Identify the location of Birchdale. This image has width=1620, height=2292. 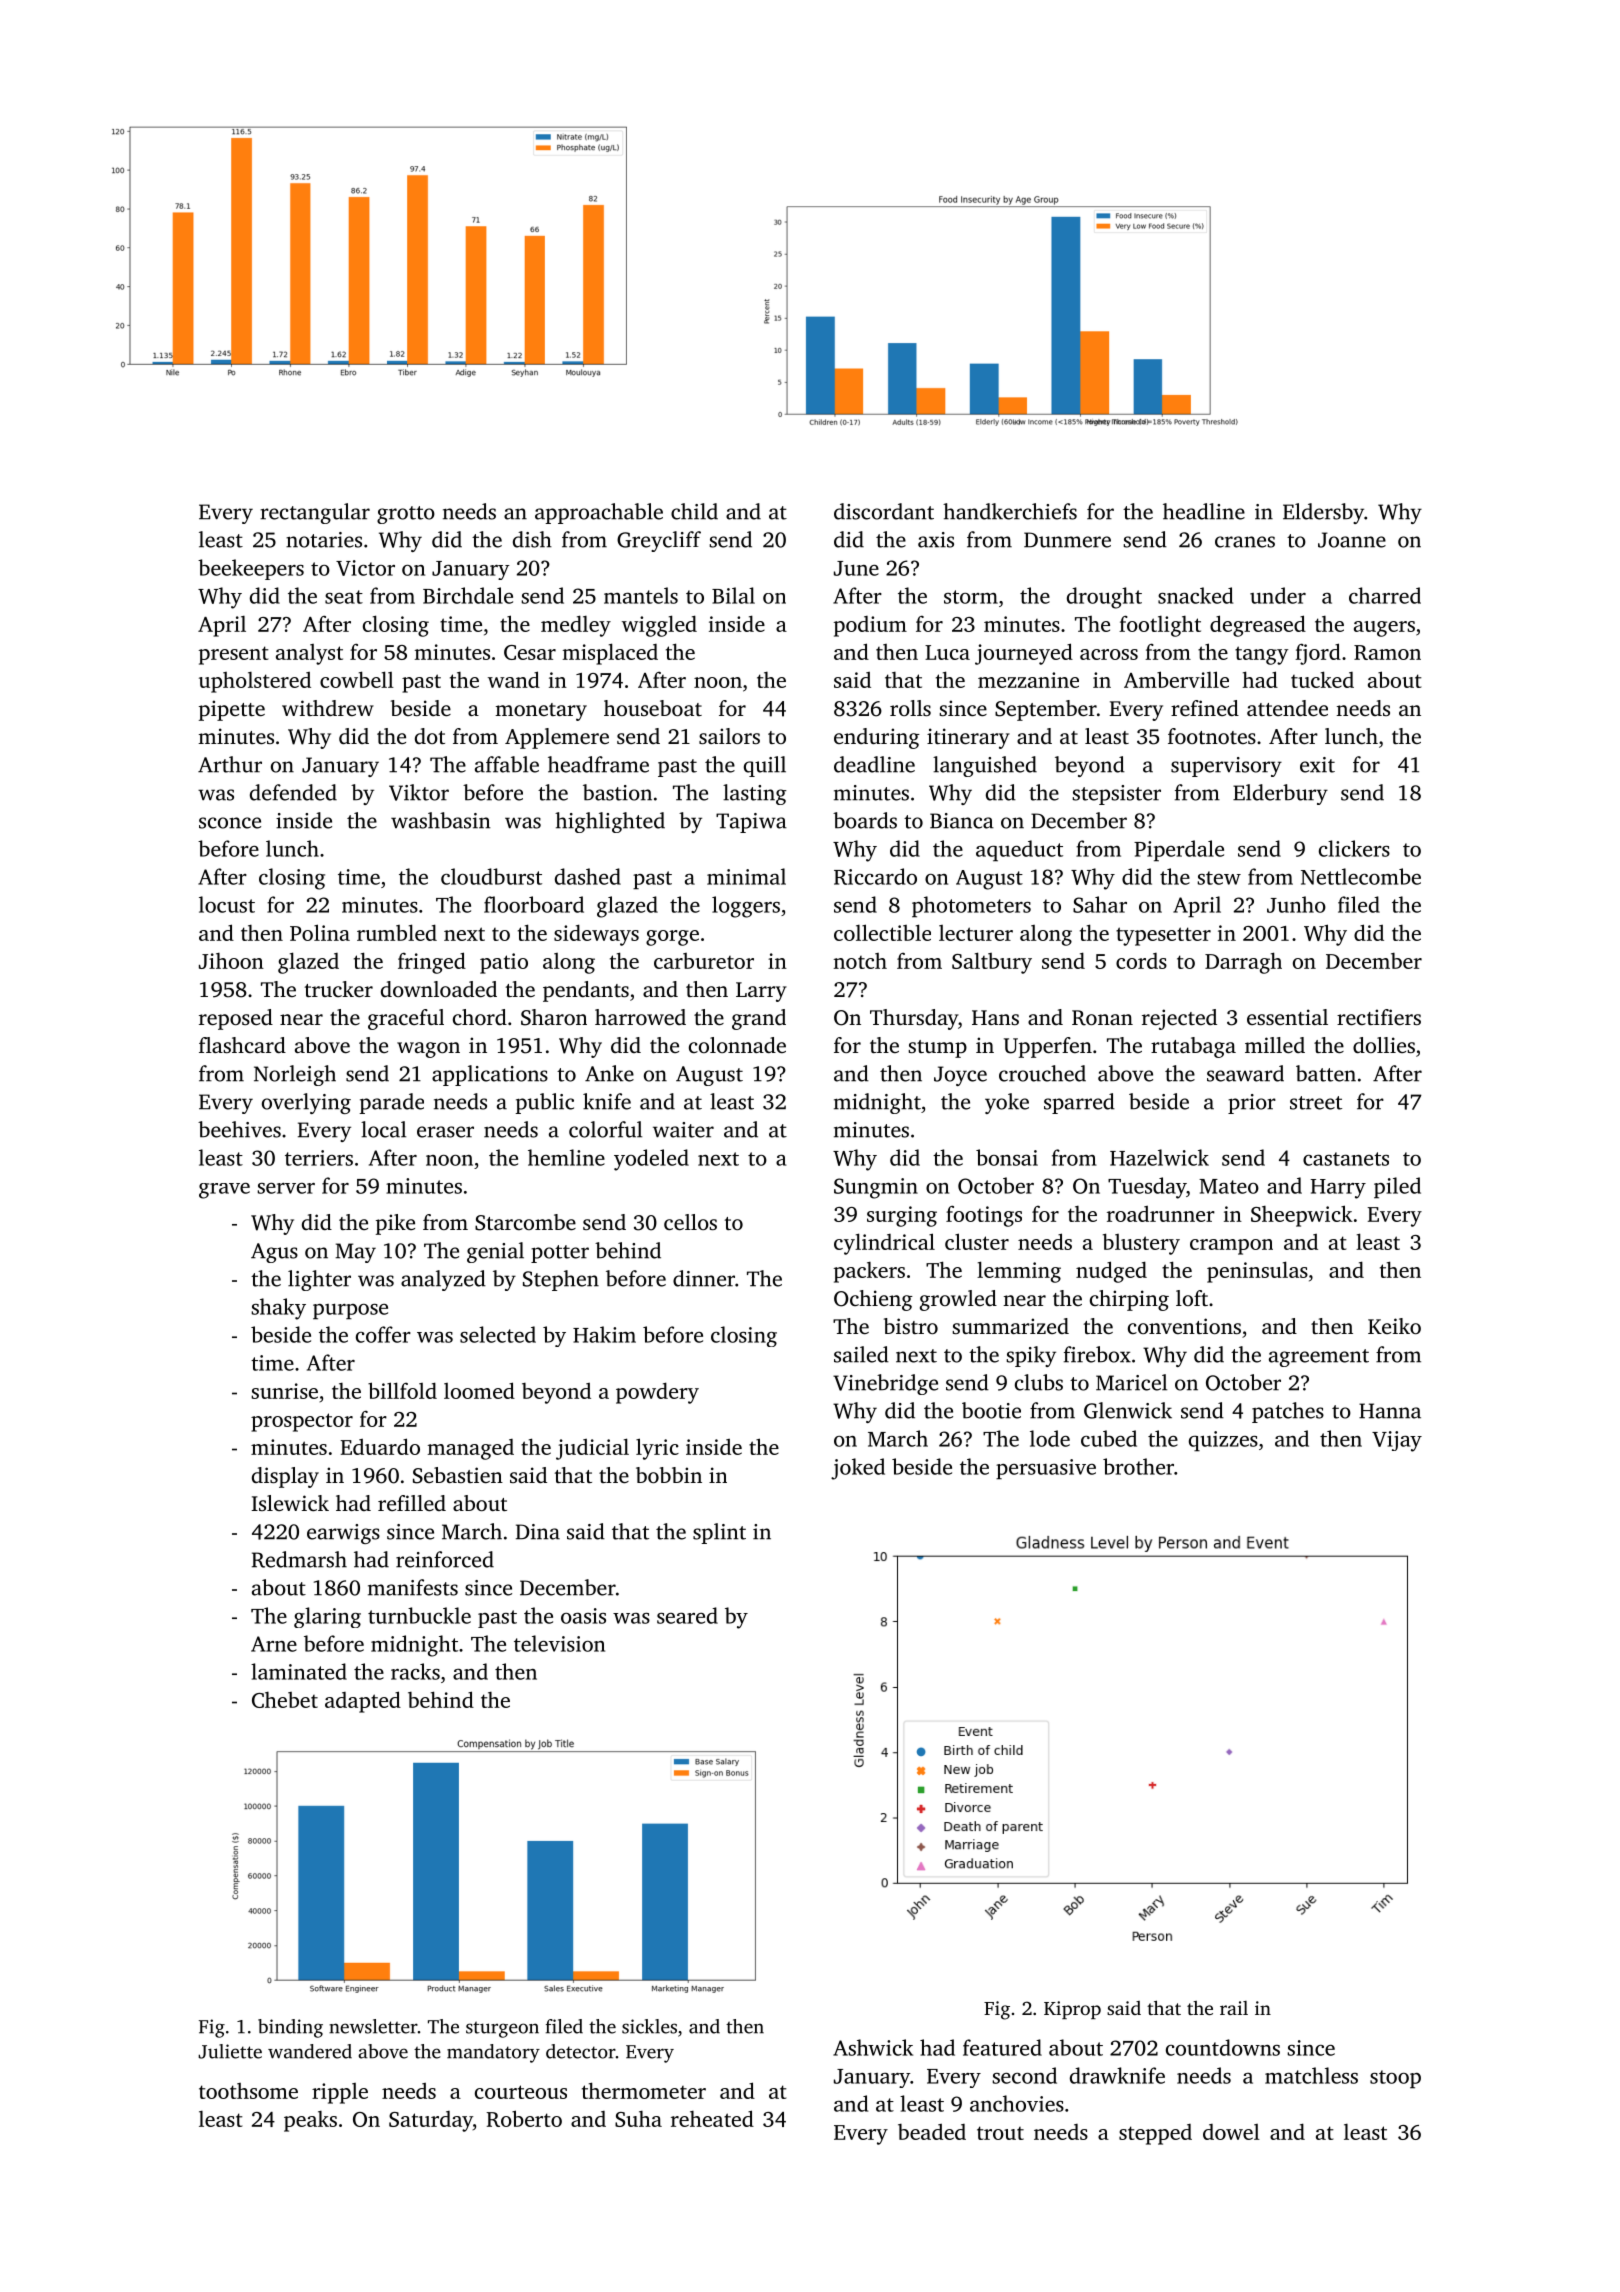
(468, 595).
